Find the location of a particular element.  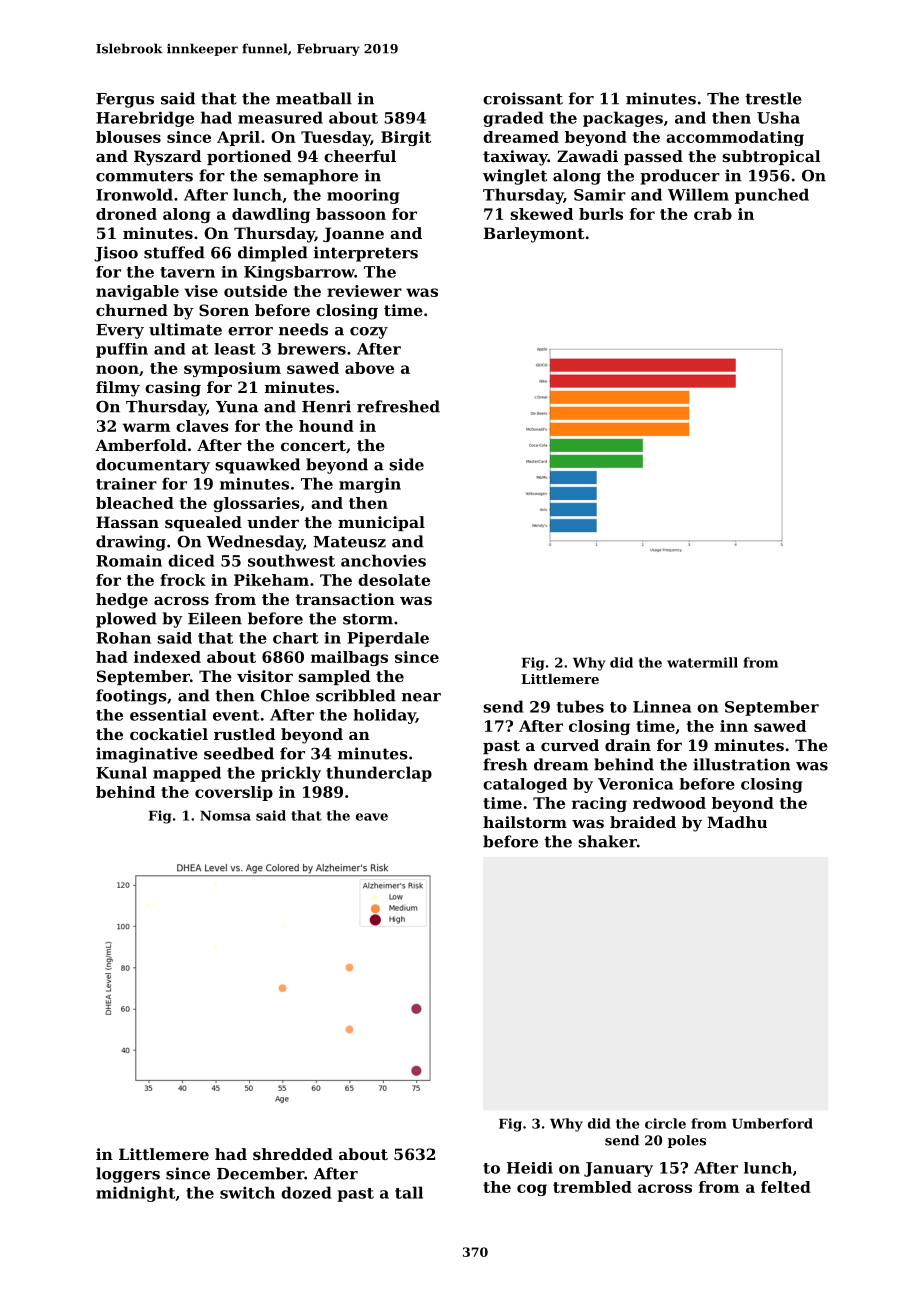

Yuna is located at coordinates (237, 407).
